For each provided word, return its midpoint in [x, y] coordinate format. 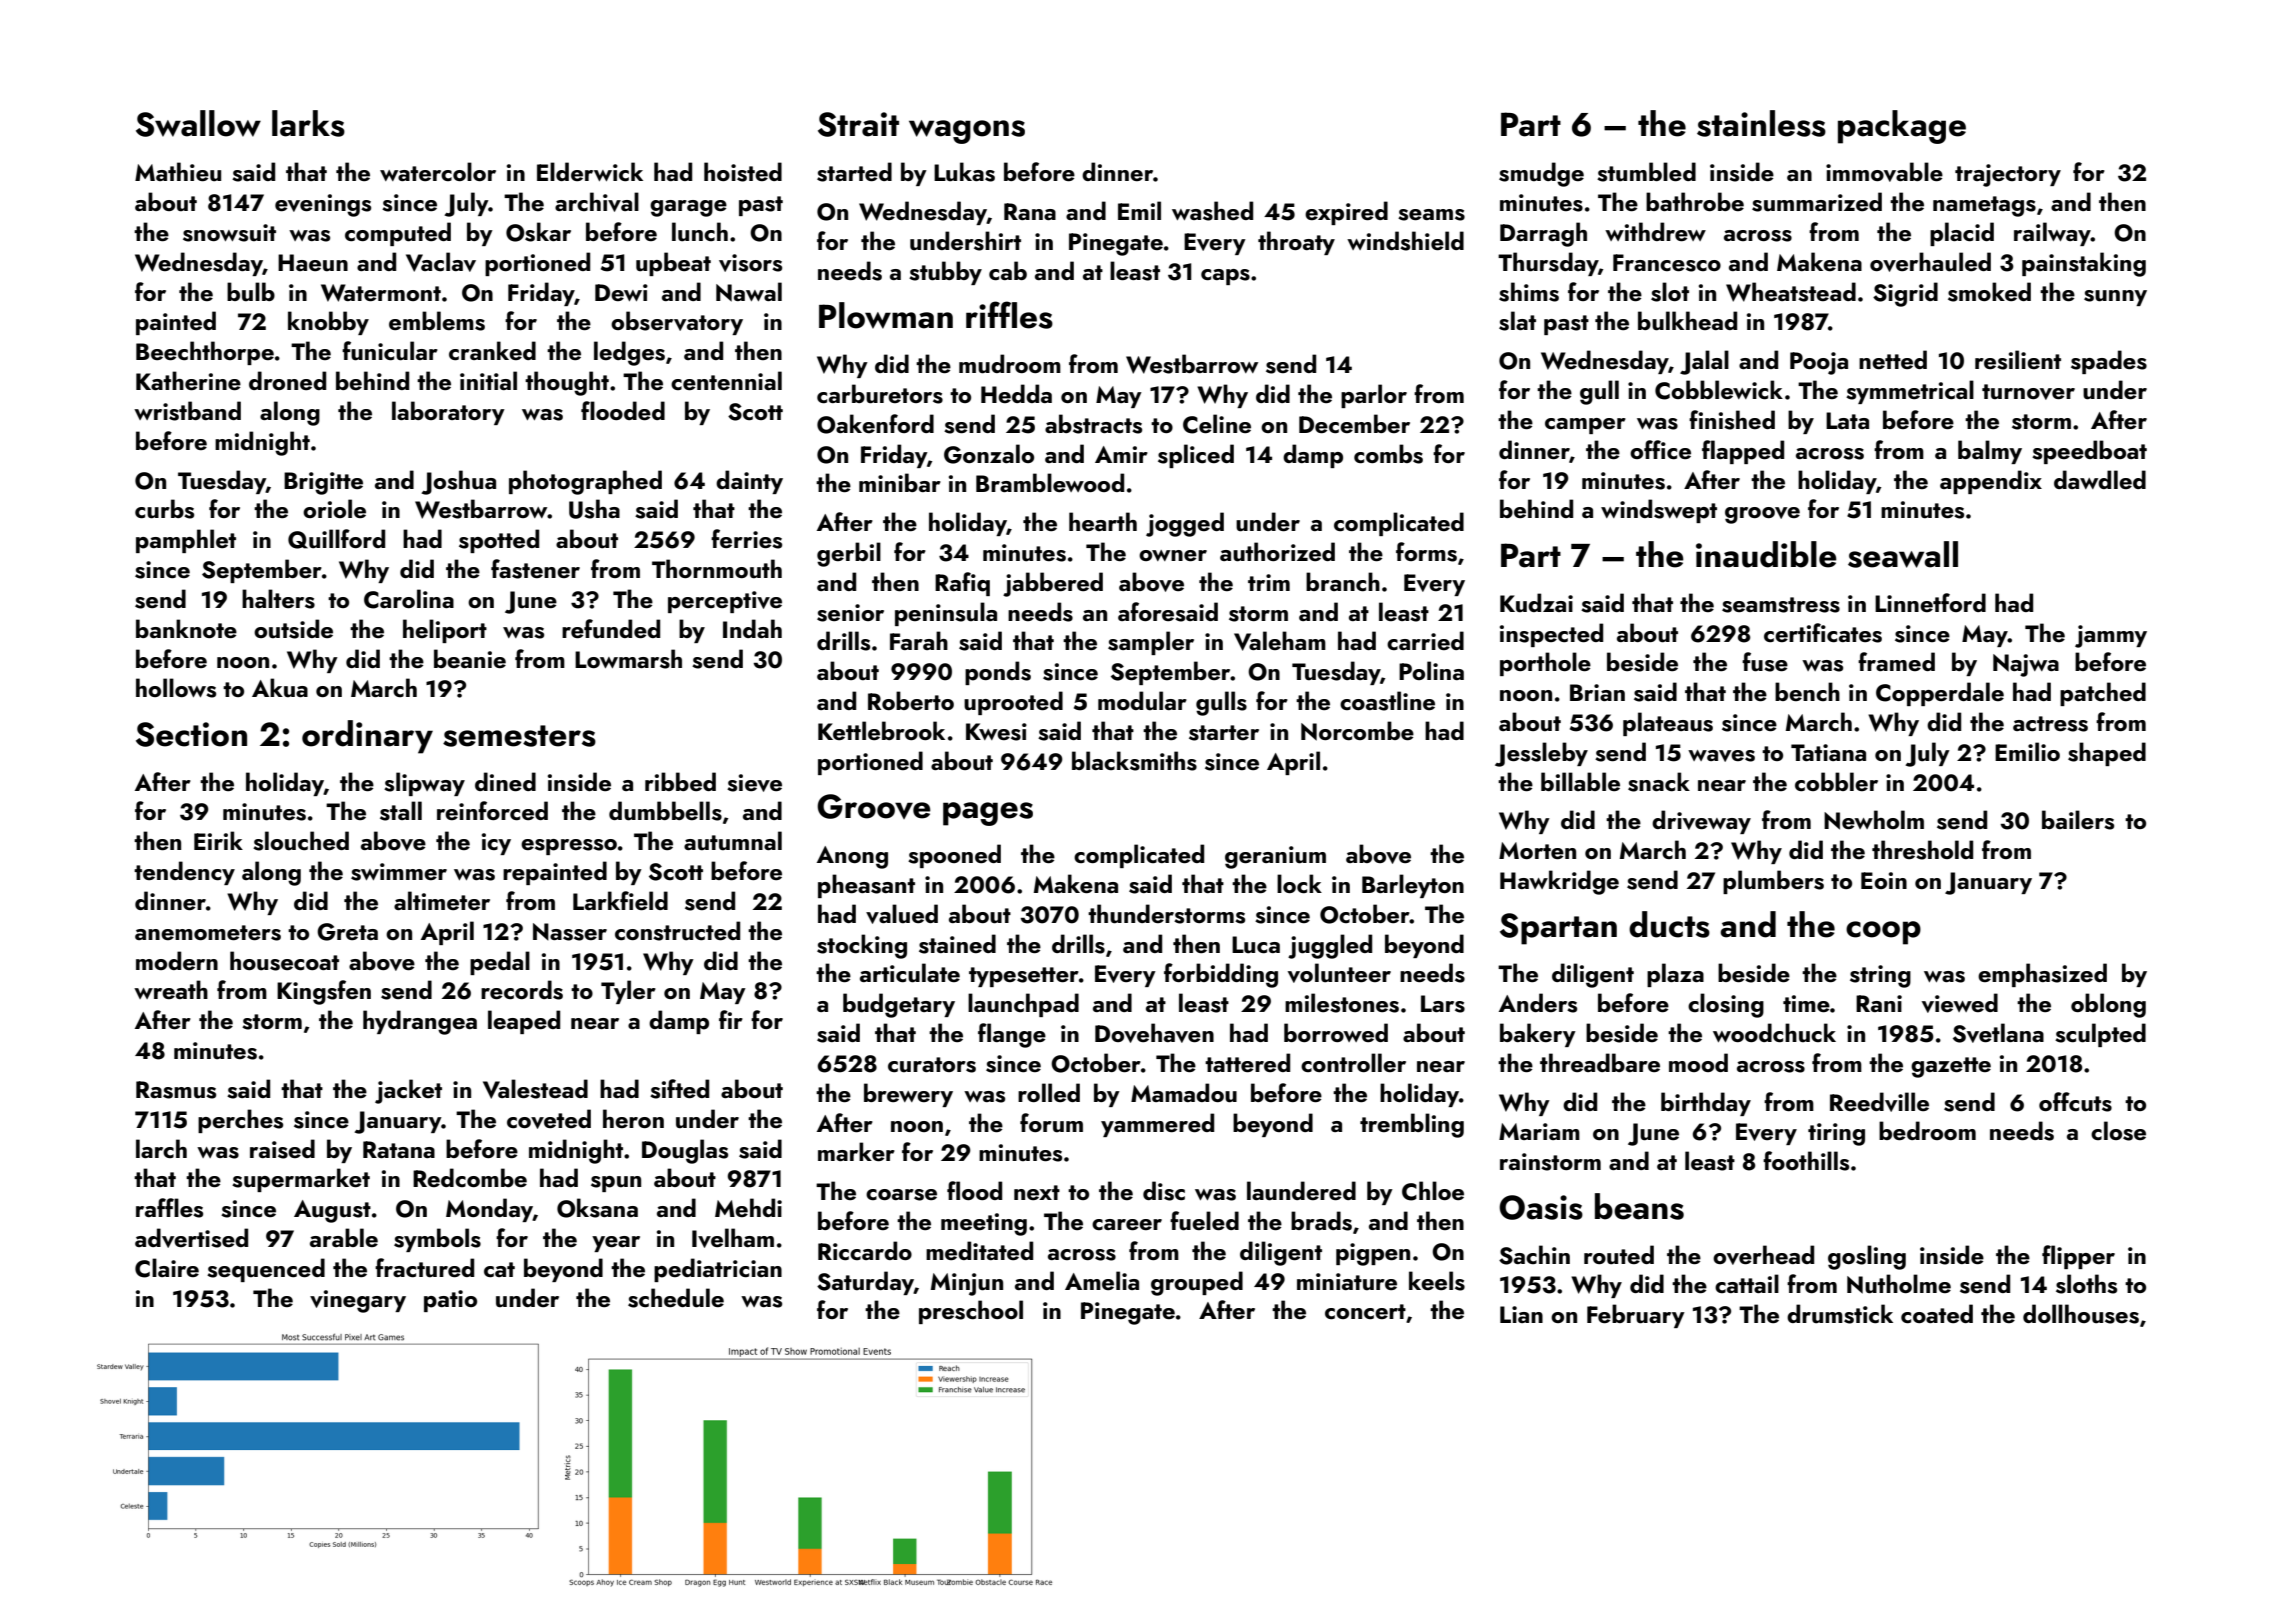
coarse [901, 1195]
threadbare [1600, 1062]
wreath [171, 989]
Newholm [1874, 820]
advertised [191, 1238]
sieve [754, 783]
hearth [1103, 521]
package [1902, 127]
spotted [499, 541]
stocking [862, 946]
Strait [858, 124]
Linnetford [1930, 602]
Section [191, 734]
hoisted [743, 172]
